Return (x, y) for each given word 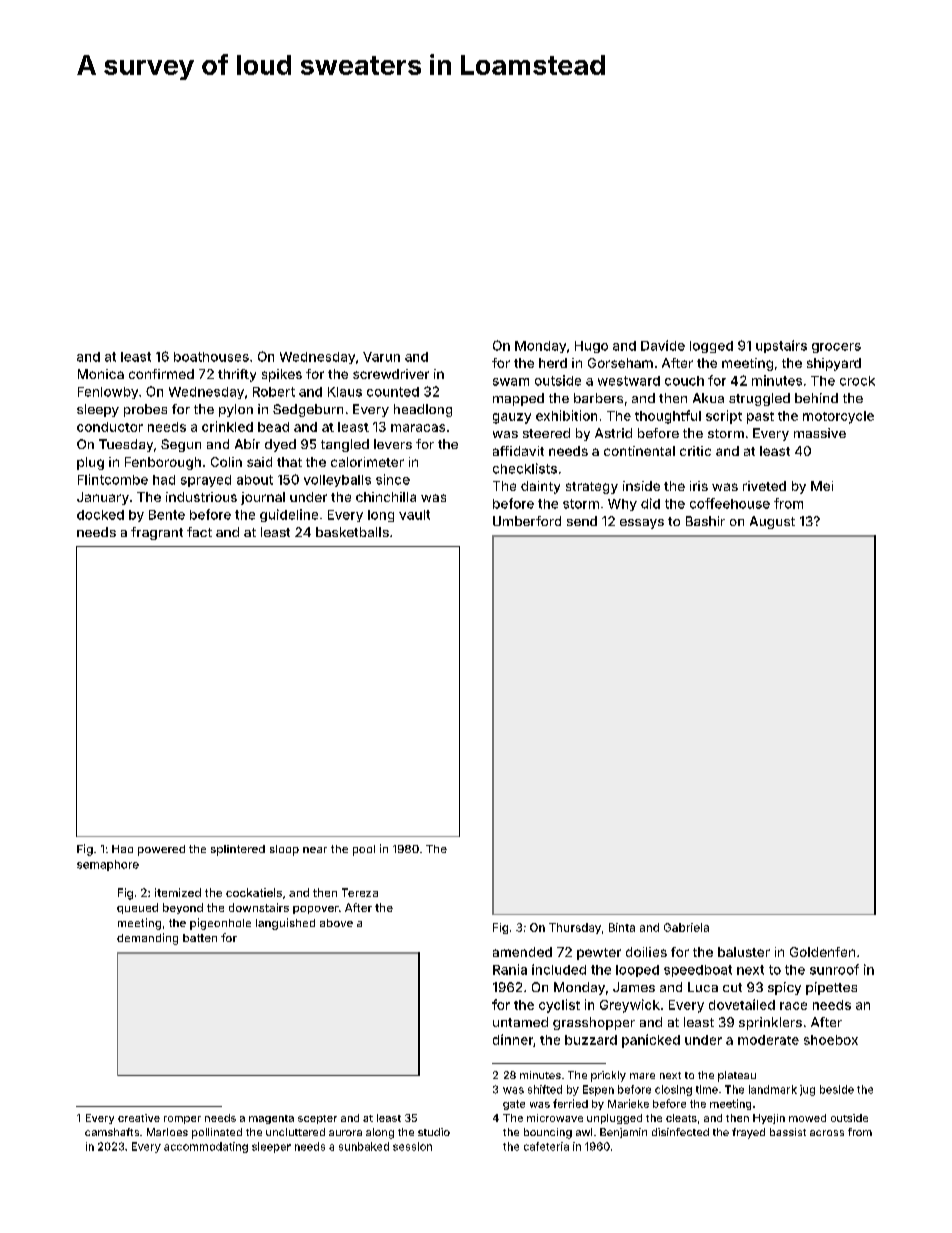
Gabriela (686, 927)
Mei (822, 486)
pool (364, 850)
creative (139, 1118)
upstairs (781, 346)
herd (553, 363)
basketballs (352, 532)
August (772, 522)
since (393, 479)
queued (137, 908)
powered (161, 850)
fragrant (157, 533)
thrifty (237, 375)
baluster (744, 952)
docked (100, 515)
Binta (622, 927)
